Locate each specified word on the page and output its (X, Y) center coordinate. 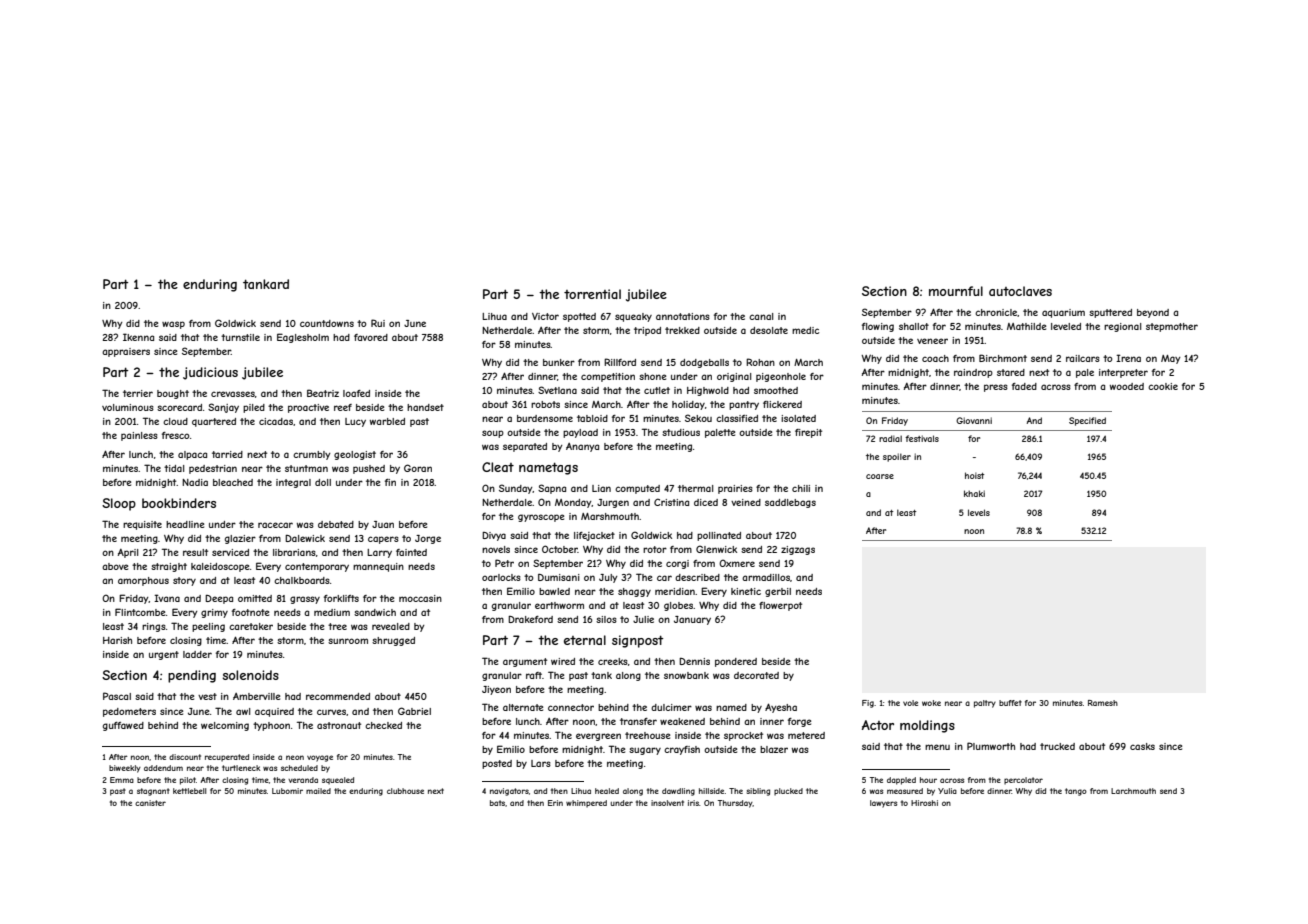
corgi (677, 564)
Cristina (671, 502)
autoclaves (1020, 291)
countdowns (327, 323)
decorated (756, 675)
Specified (1087, 421)
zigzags (798, 550)
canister (150, 803)
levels (979, 512)
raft (534, 675)
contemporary (317, 567)
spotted (579, 317)
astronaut (339, 725)
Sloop (119, 504)
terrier (138, 393)
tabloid (592, 418)
